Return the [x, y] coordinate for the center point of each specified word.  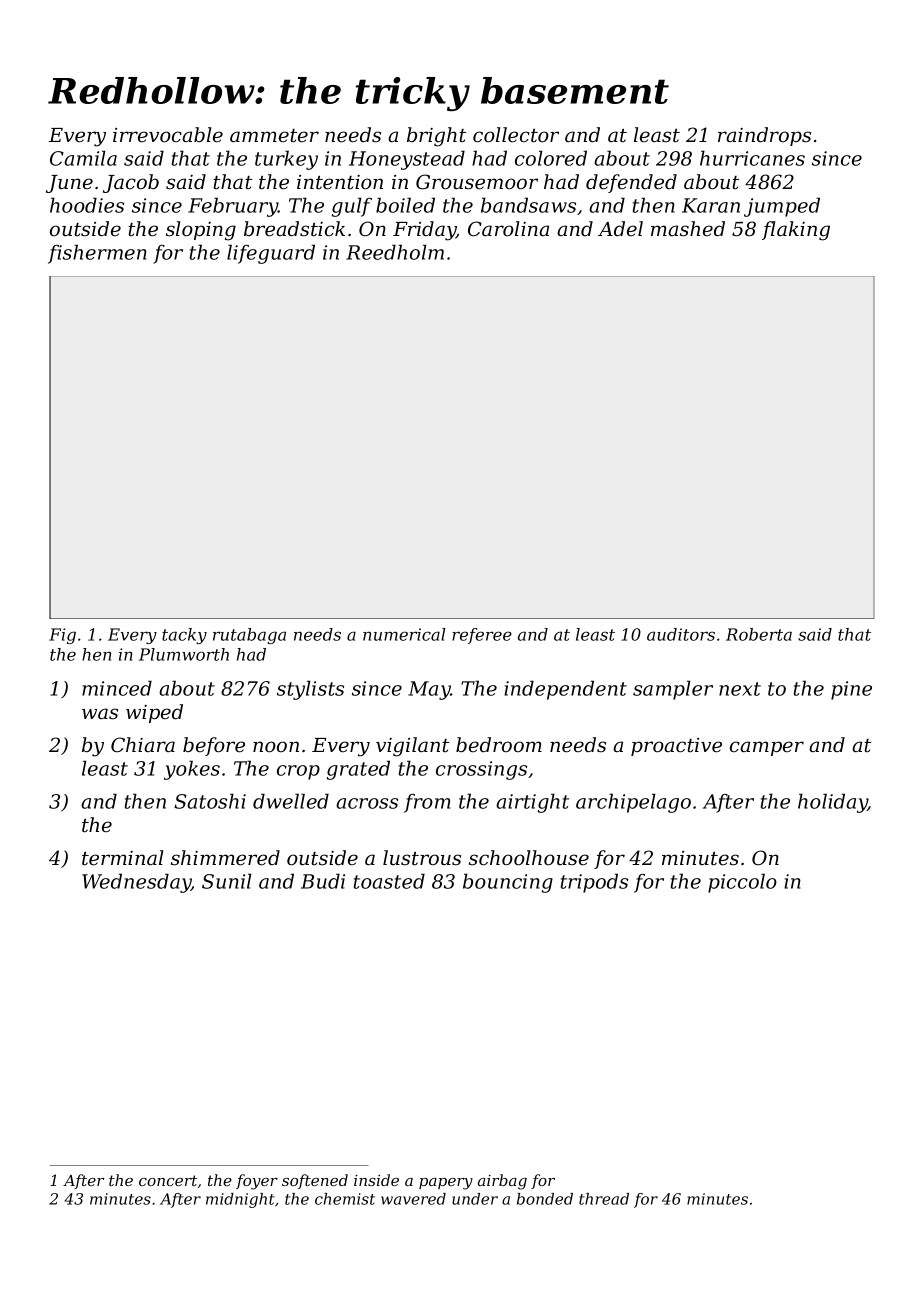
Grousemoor [477, 182]
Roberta [759, 634]
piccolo [742, 883]
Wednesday [136, 883]
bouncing [508, 883]
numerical [404, 634]
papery [446, 1184]
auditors [681, 634]
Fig [62, 636]
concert [168, 1180]
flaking [796, 231]
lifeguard [271, 254]
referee [482, 636]
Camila [83, 158]
